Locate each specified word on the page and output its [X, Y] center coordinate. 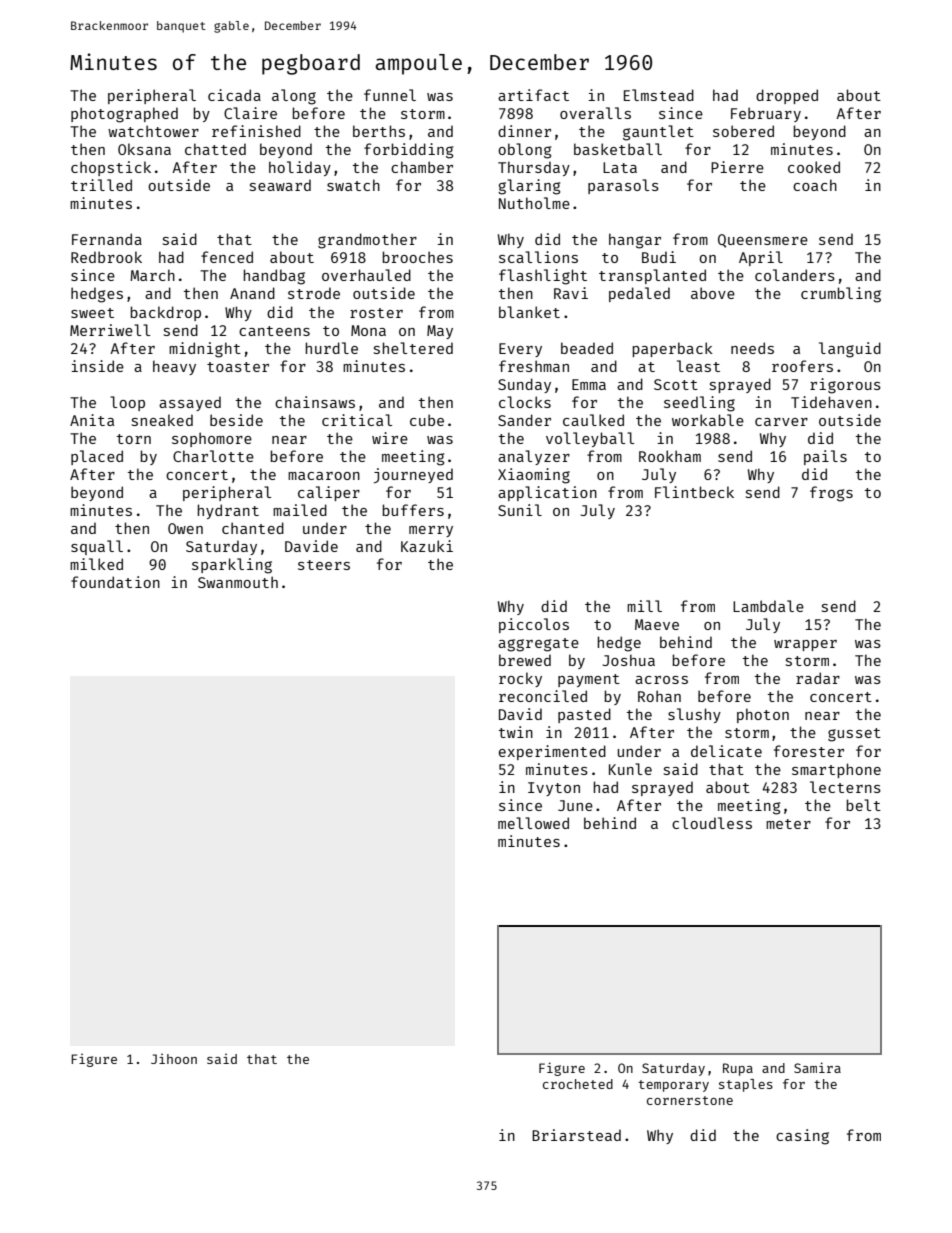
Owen [185, 528]
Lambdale [768, 606]
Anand [252, 293]
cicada [234, 95]
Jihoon [174, 1058]
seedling [699, 404]
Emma [589, 384]
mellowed [533, 823]
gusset [854, 735]
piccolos [534, 625]
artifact [533, 95]
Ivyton [554, 789]
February [766, 114]
